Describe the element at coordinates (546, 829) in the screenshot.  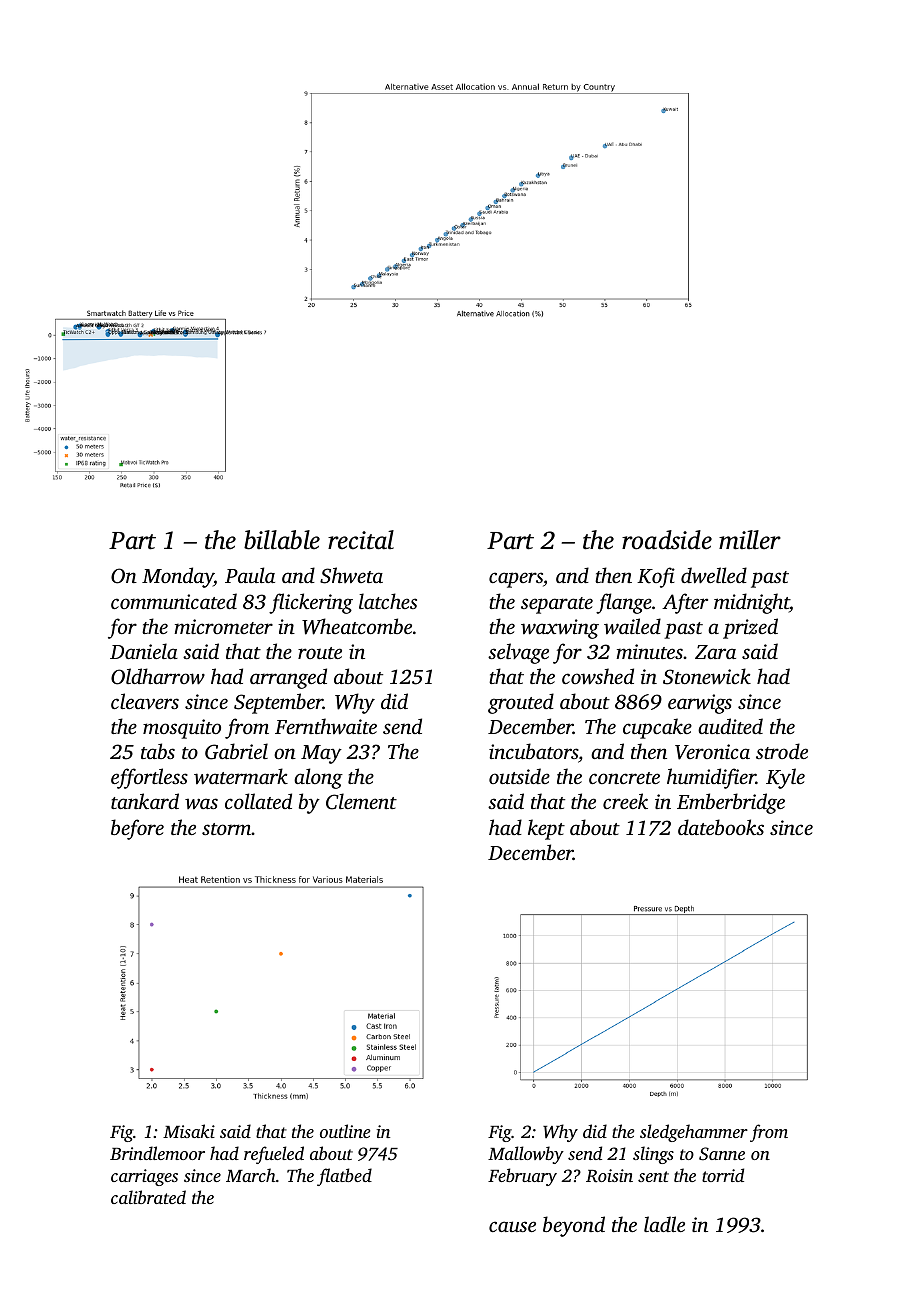
I see `kept` at that location.
